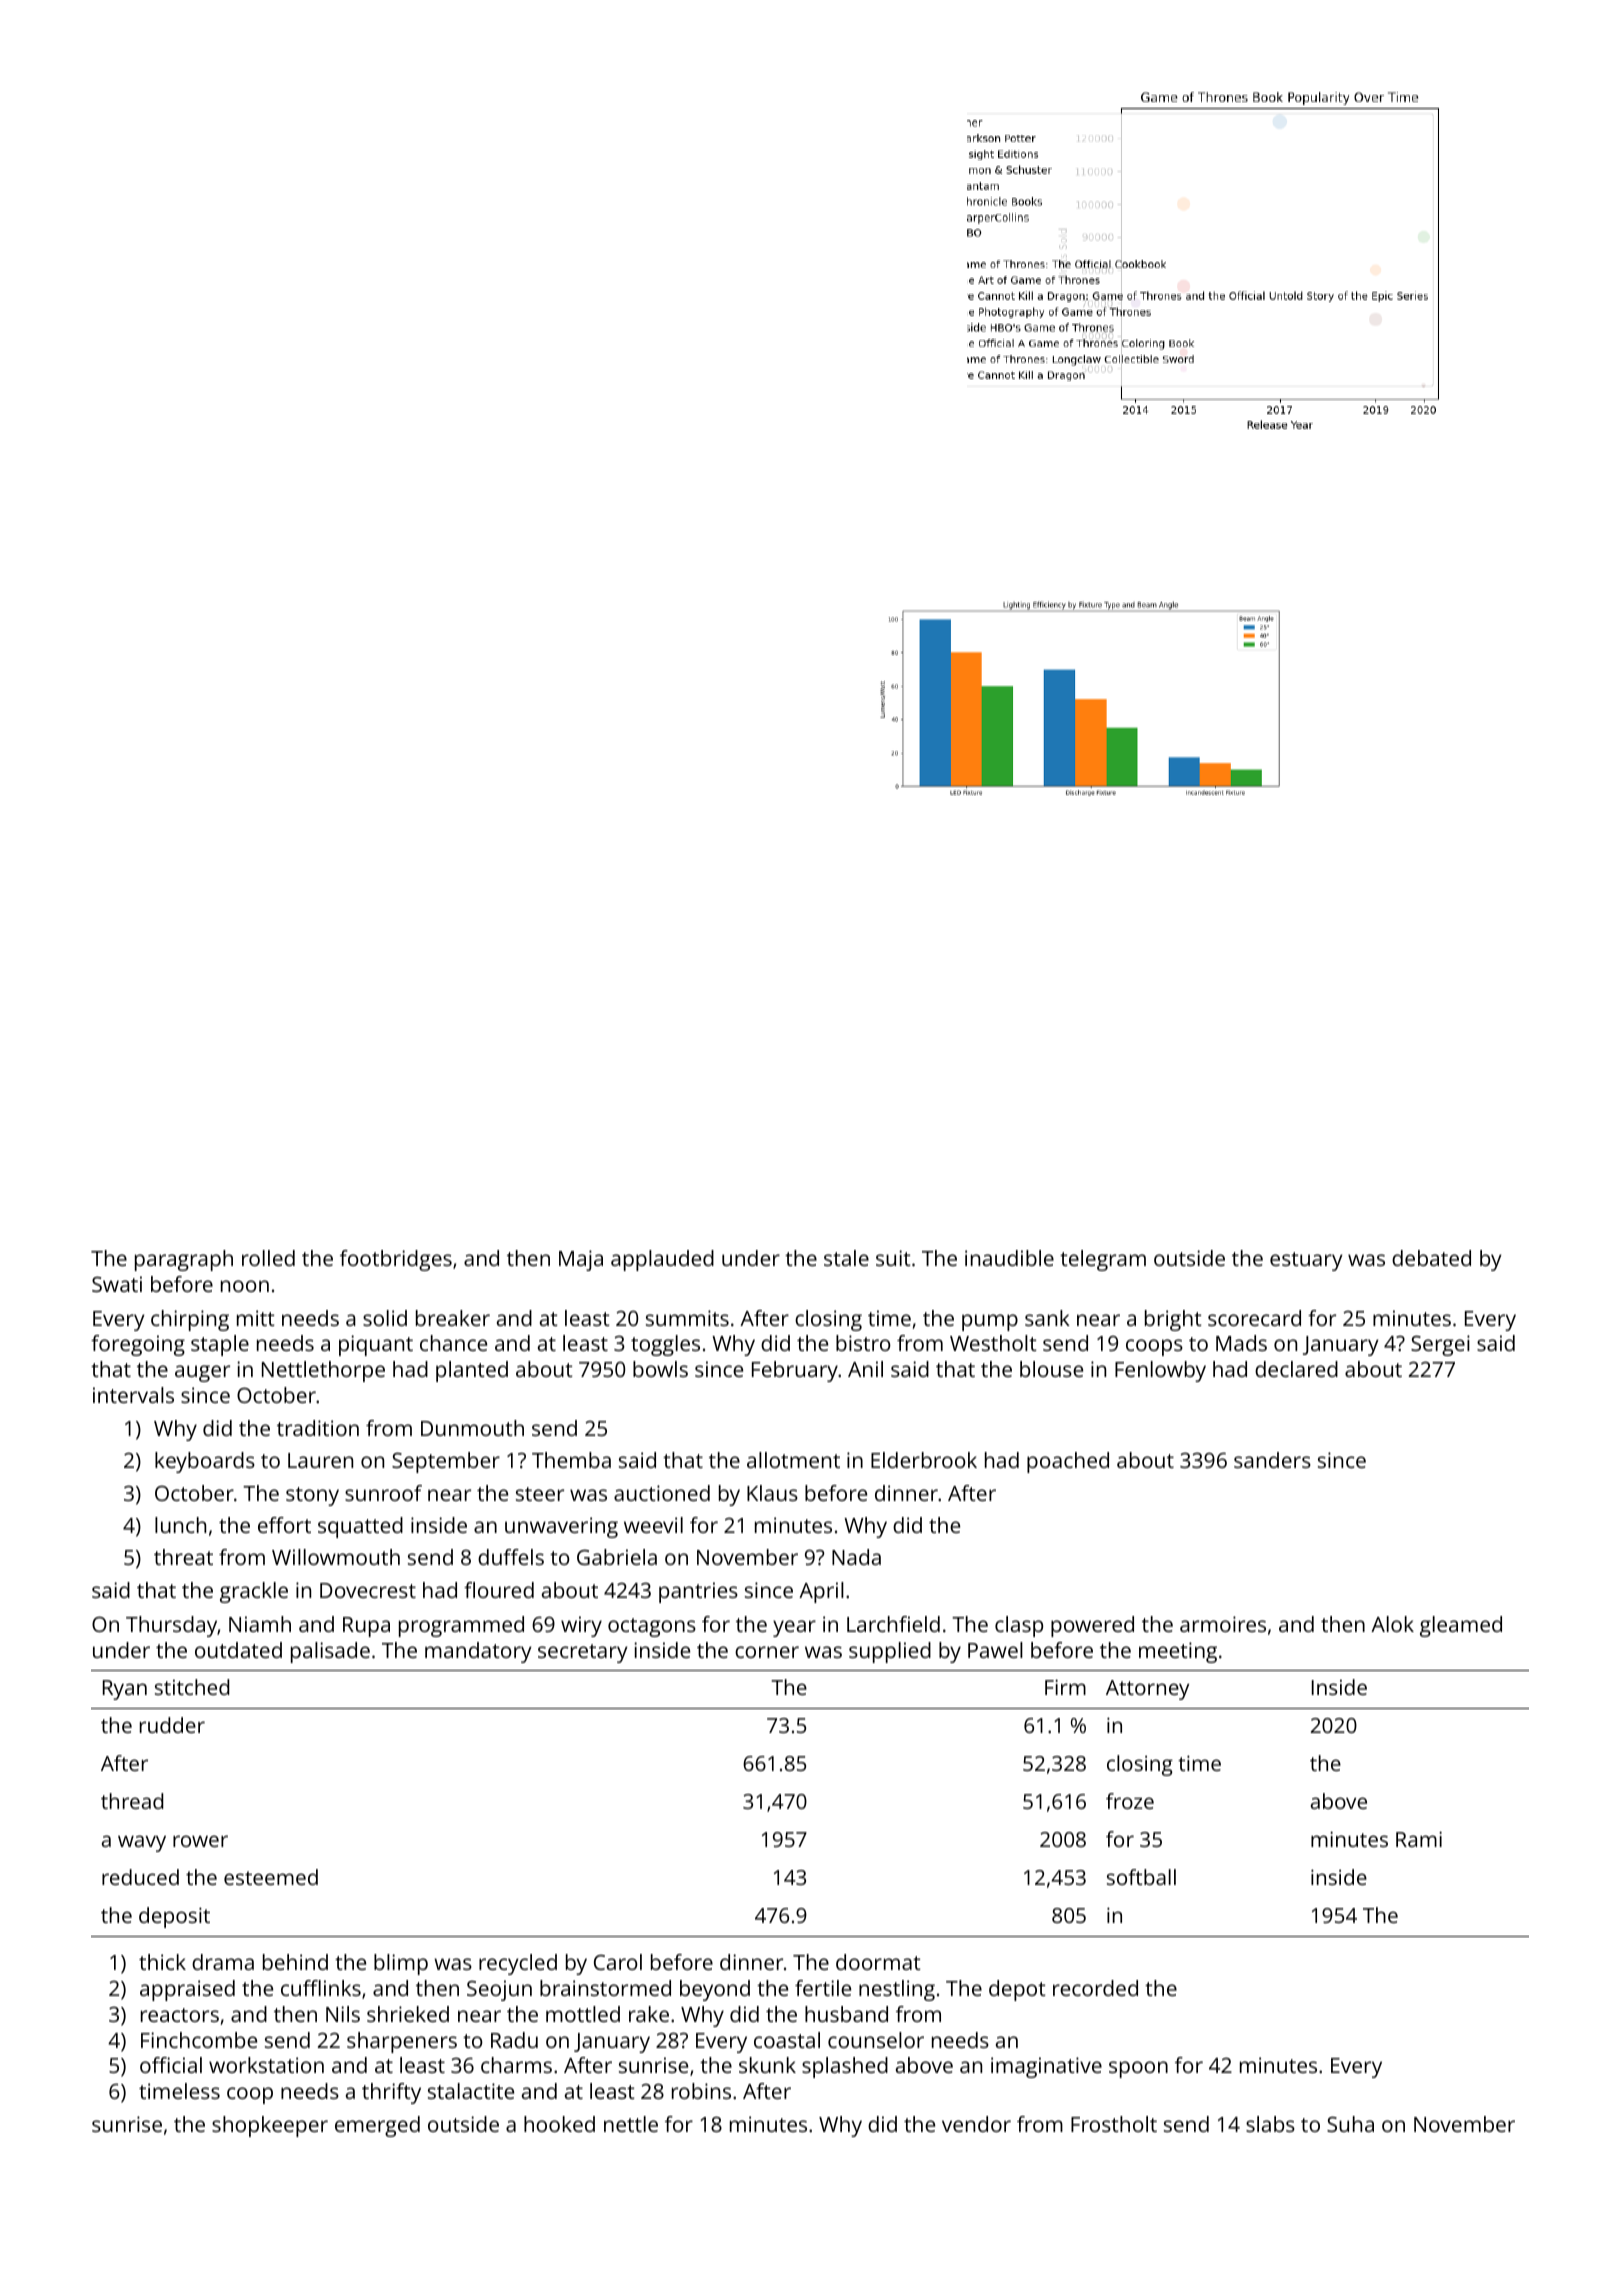 The width and height of the document is (1620, 2292). I want to click on Klaus, so click(772, 1493).
